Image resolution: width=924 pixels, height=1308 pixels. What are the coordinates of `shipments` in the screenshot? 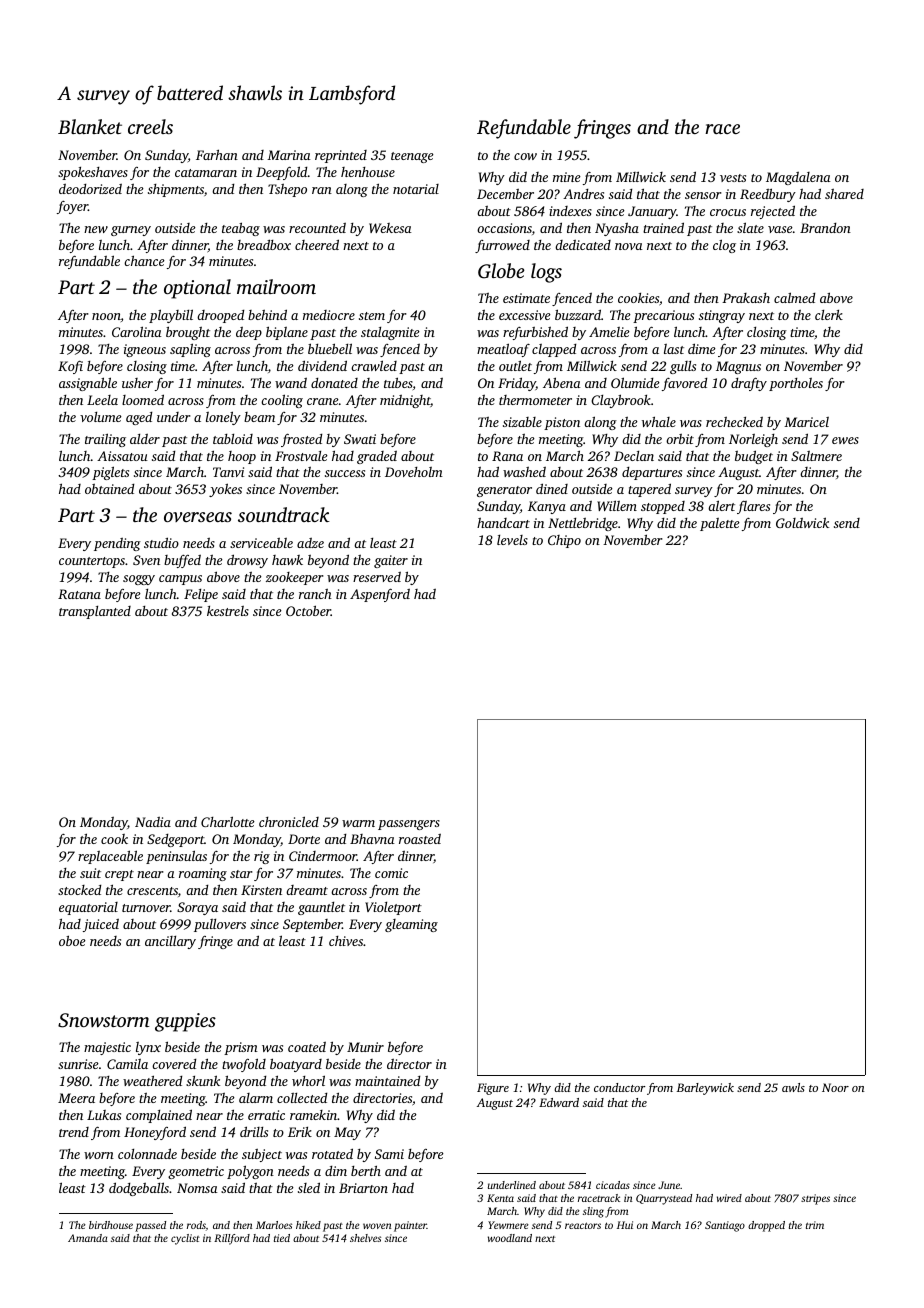 It's located at (176, 190).
